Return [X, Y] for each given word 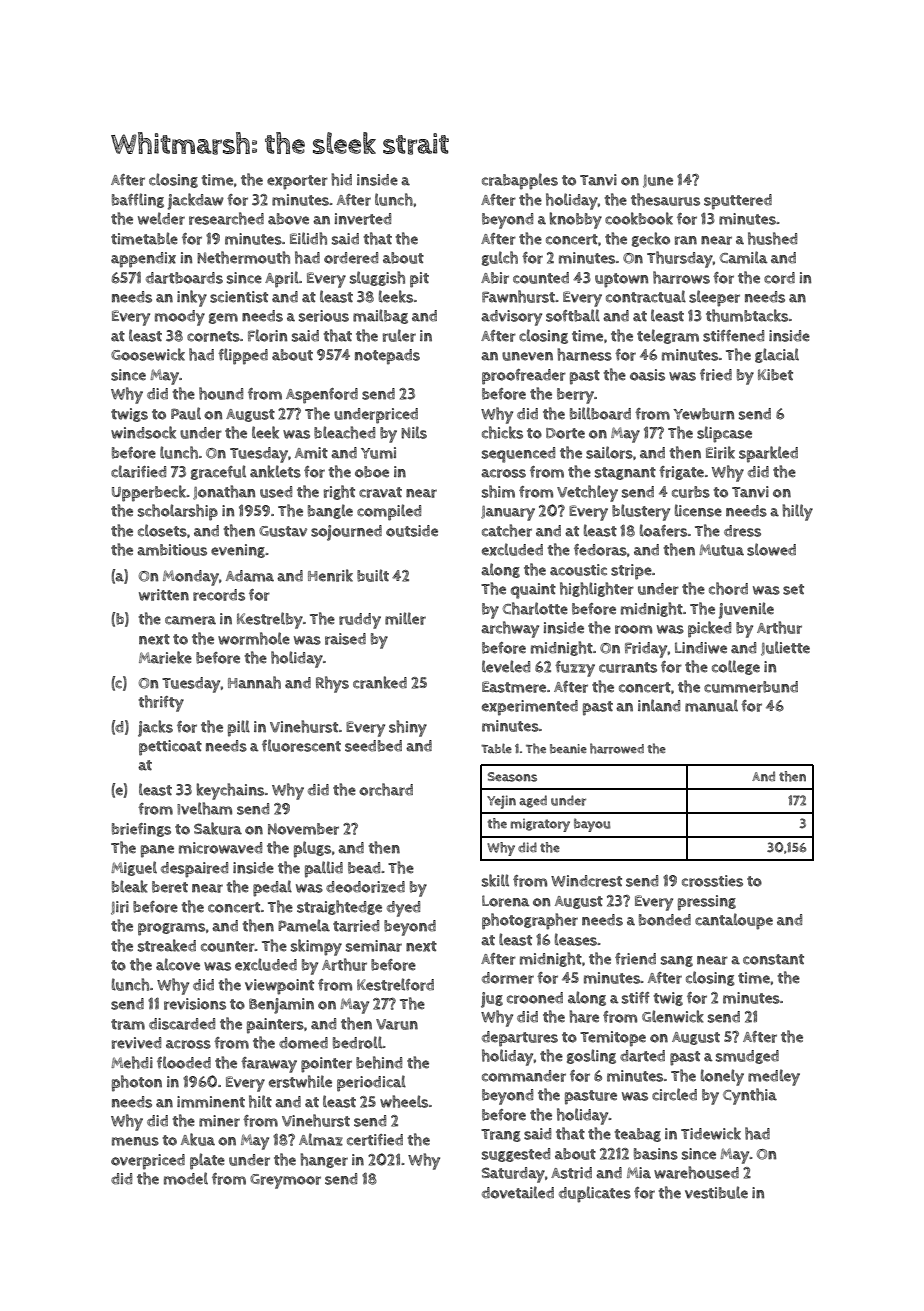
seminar [374, 946]
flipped [243, 356]
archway [510, 629]
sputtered [738, 202]
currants [628, 667]
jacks [155, 728]
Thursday [680, 259]
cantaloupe [734, 921]
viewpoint [279, 987]
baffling [138, 200]
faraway [269, 1065]
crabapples [520, 181]
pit [419, 280]
